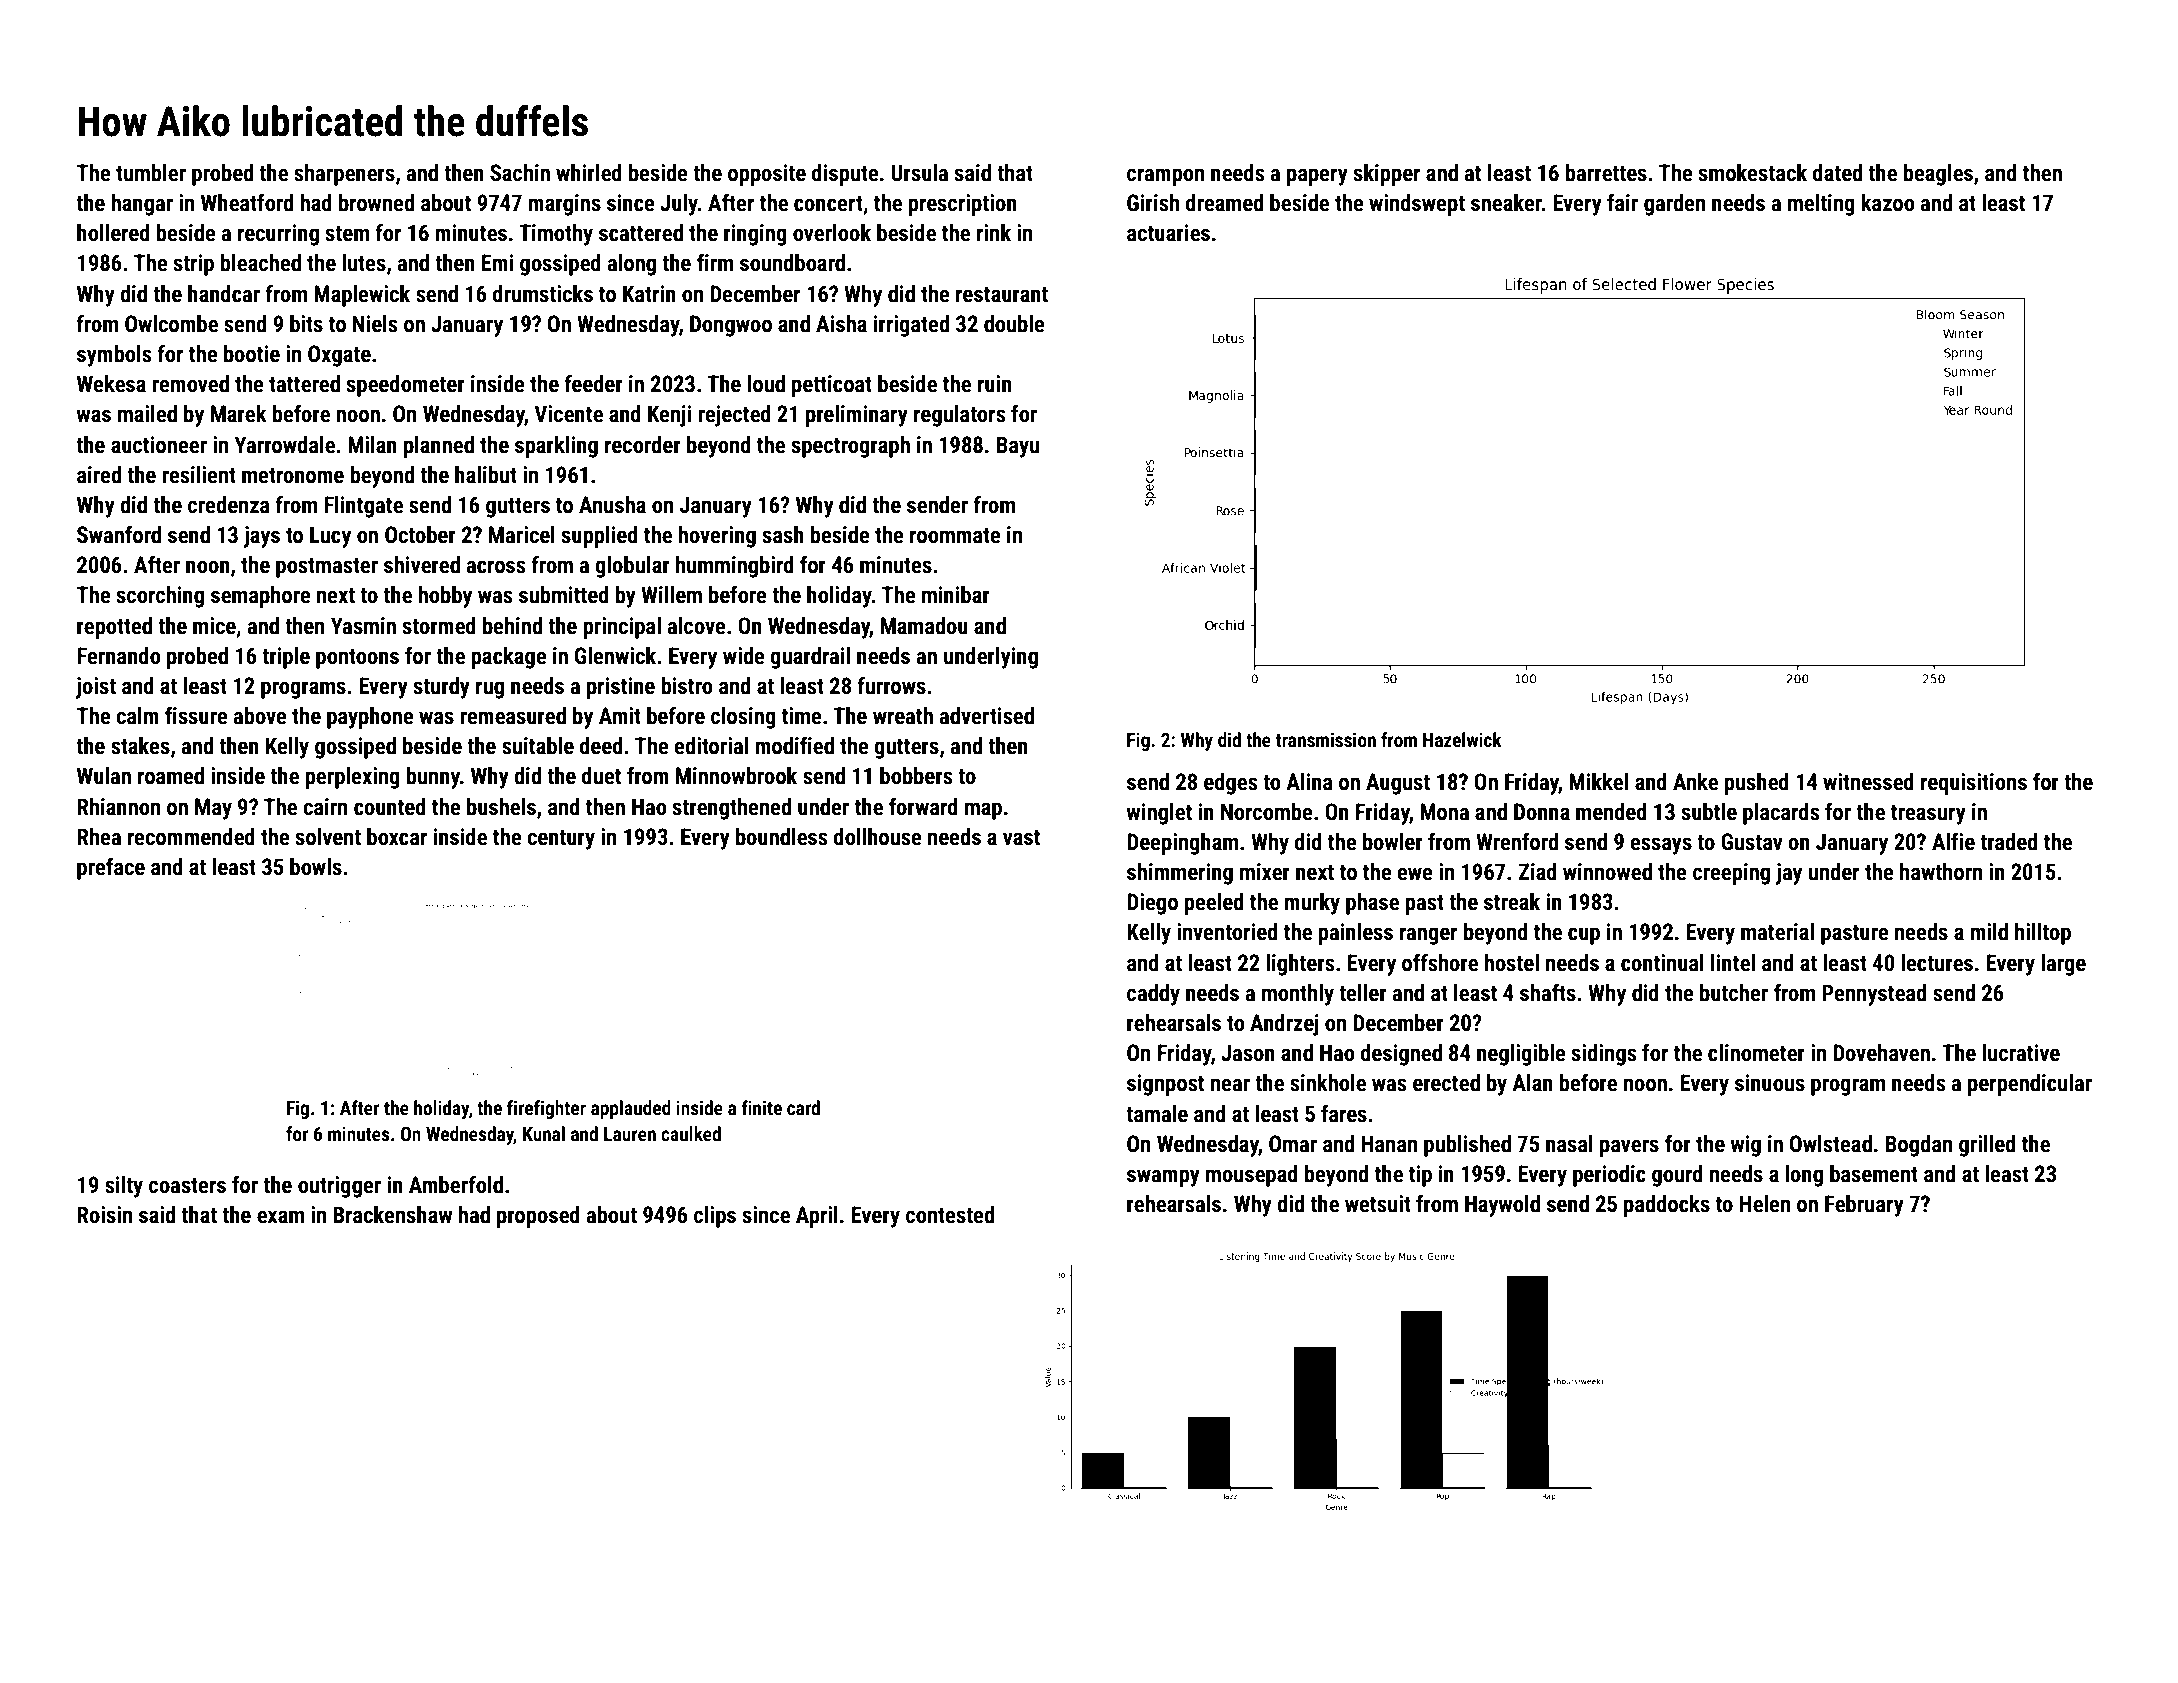 This image has width=2178, height=1683. What do you see at coordinates (1265, 872) in the image?
I see `mixer` at bounding box center [1265, 872].
